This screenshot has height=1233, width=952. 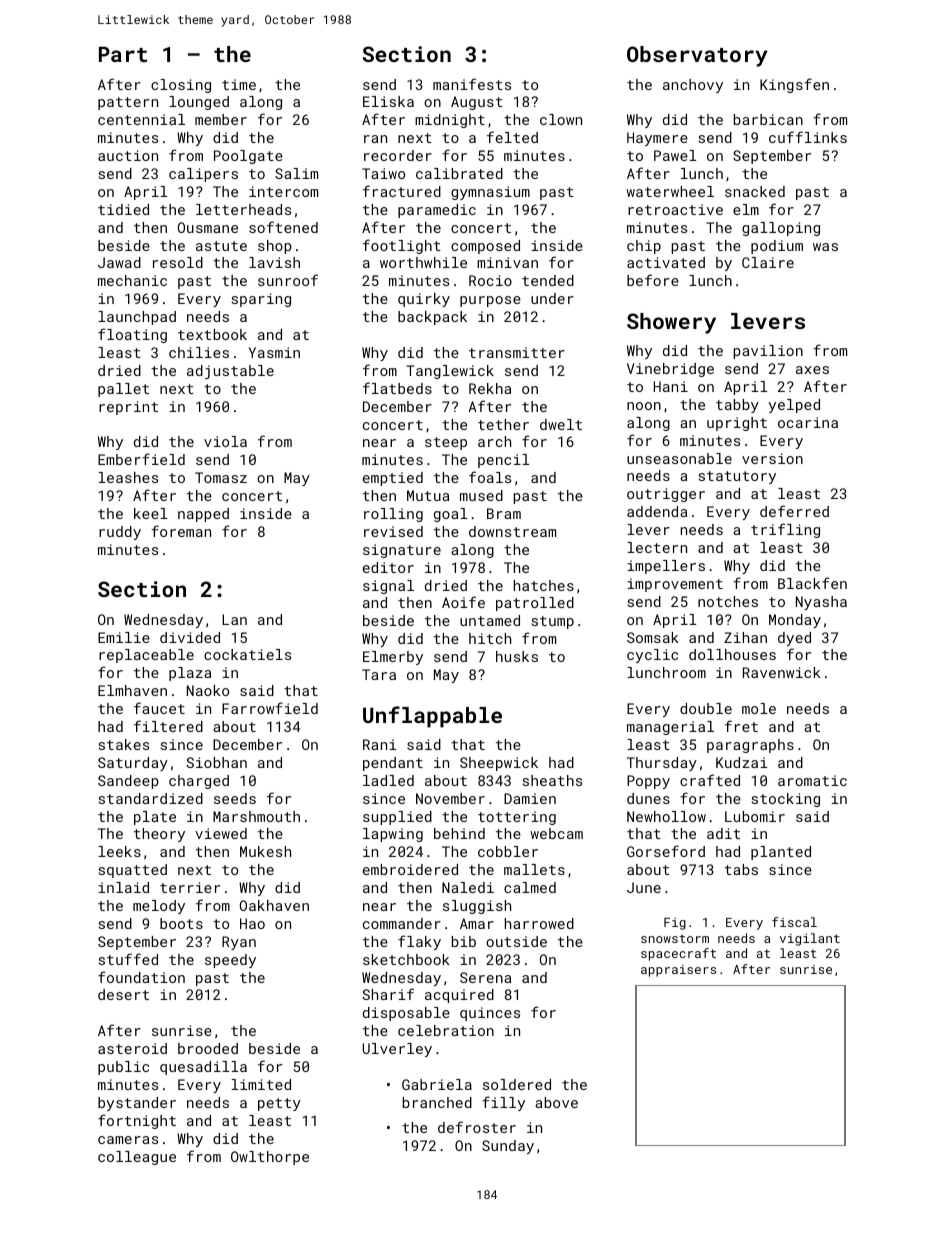 I want to click on managerial, so click(x=670, y=728).
